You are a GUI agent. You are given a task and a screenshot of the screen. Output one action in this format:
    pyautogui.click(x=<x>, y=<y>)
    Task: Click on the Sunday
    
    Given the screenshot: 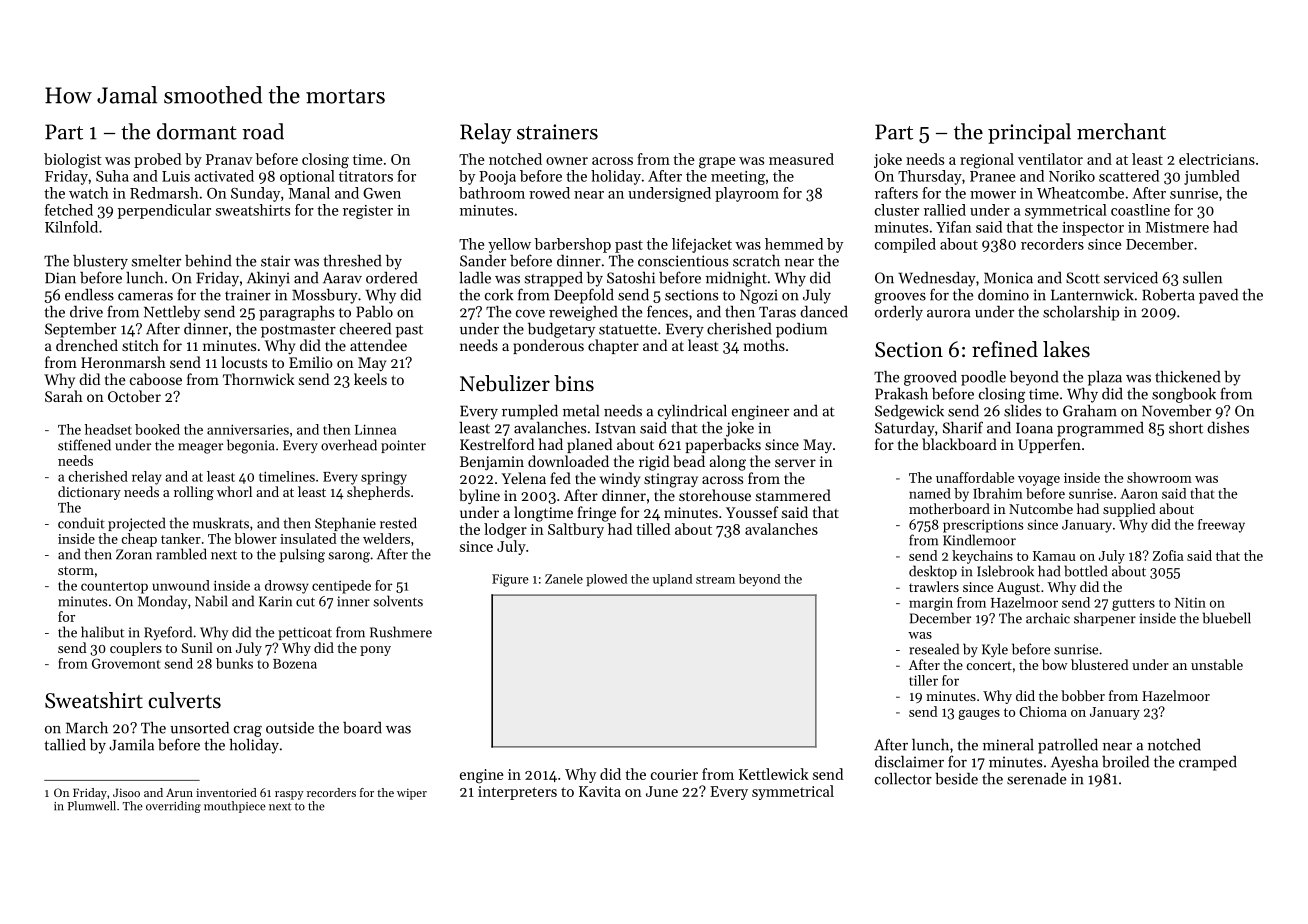 What is the action you would take?
    pyautogui.click(x=255, y=194)
